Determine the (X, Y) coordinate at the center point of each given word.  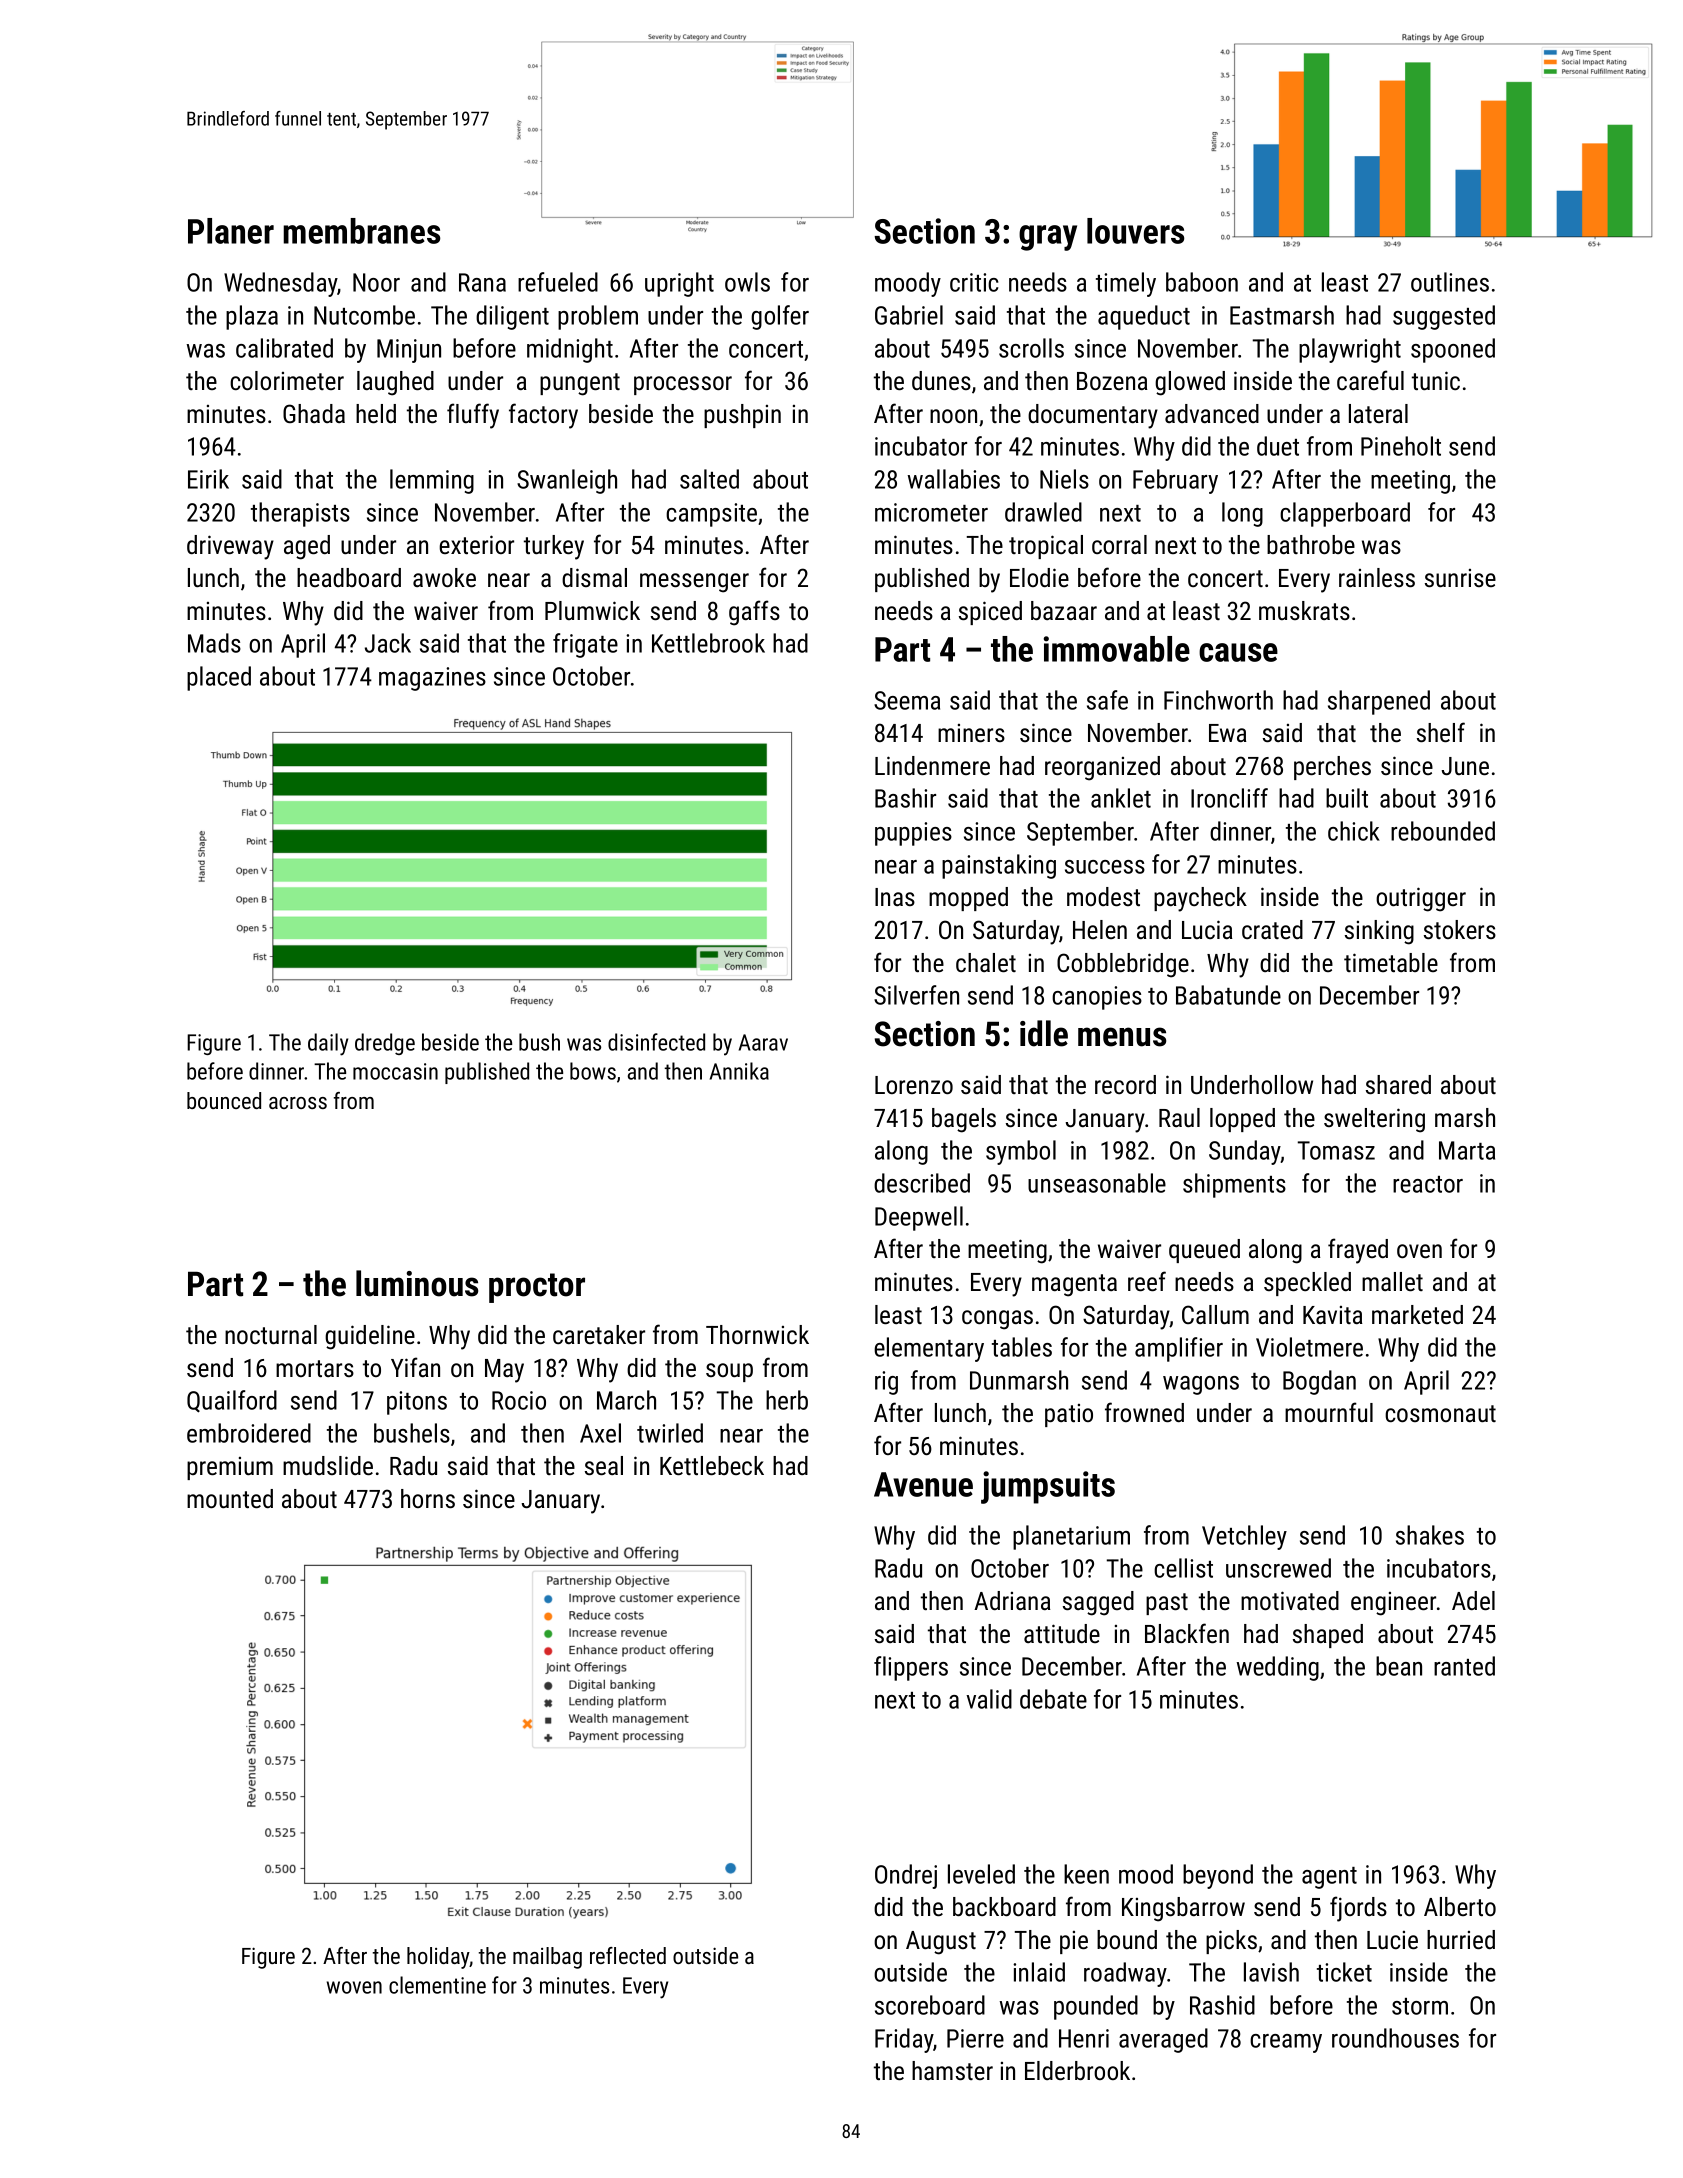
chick (1354, 831)
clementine (437, 1985)
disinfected (656, 1042)
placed (219, 678)
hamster (952, 2070)
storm (1420, 2006)
